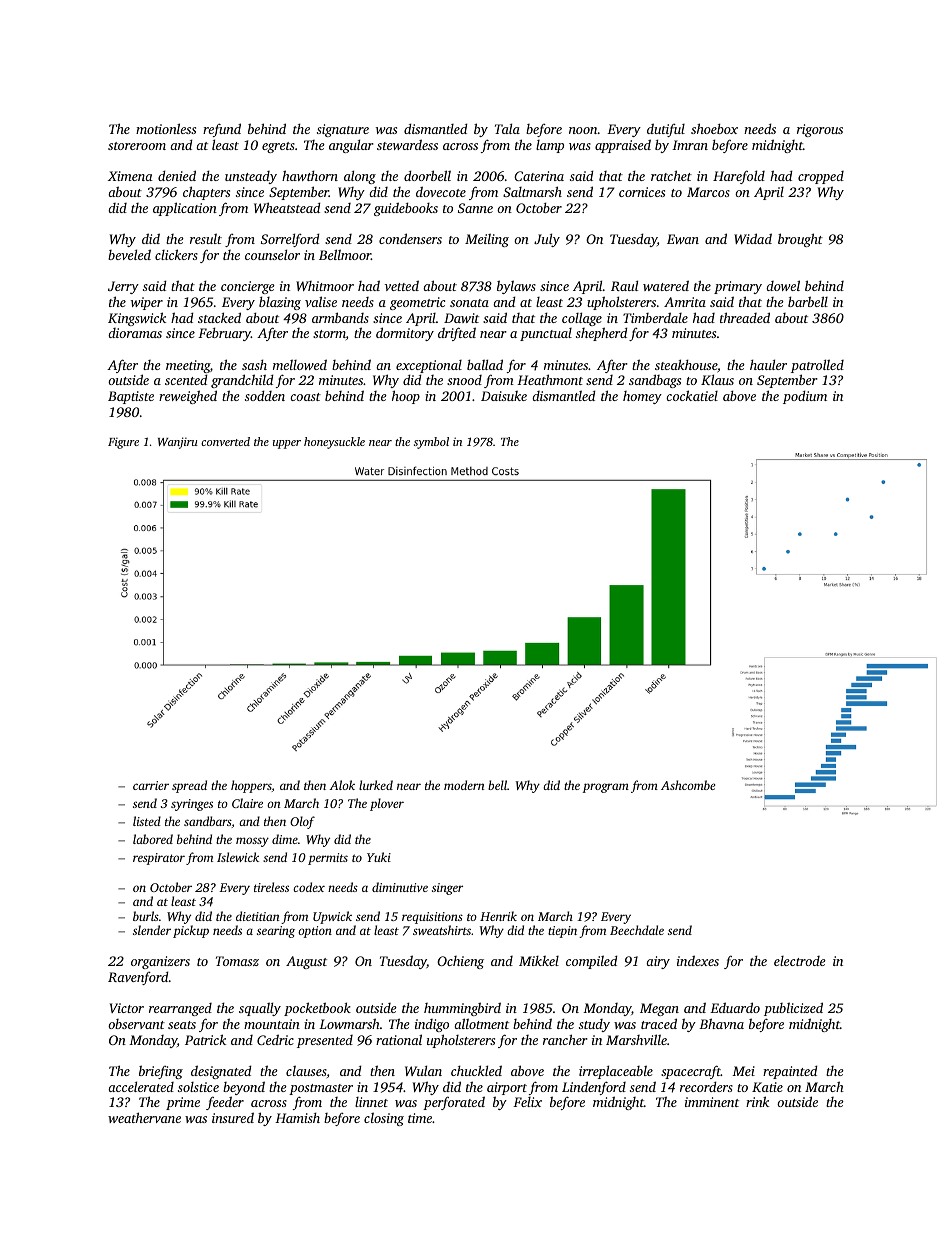  Describe the element at coordinates (153, 839) in the screenshot. I see `labored` at that location.
